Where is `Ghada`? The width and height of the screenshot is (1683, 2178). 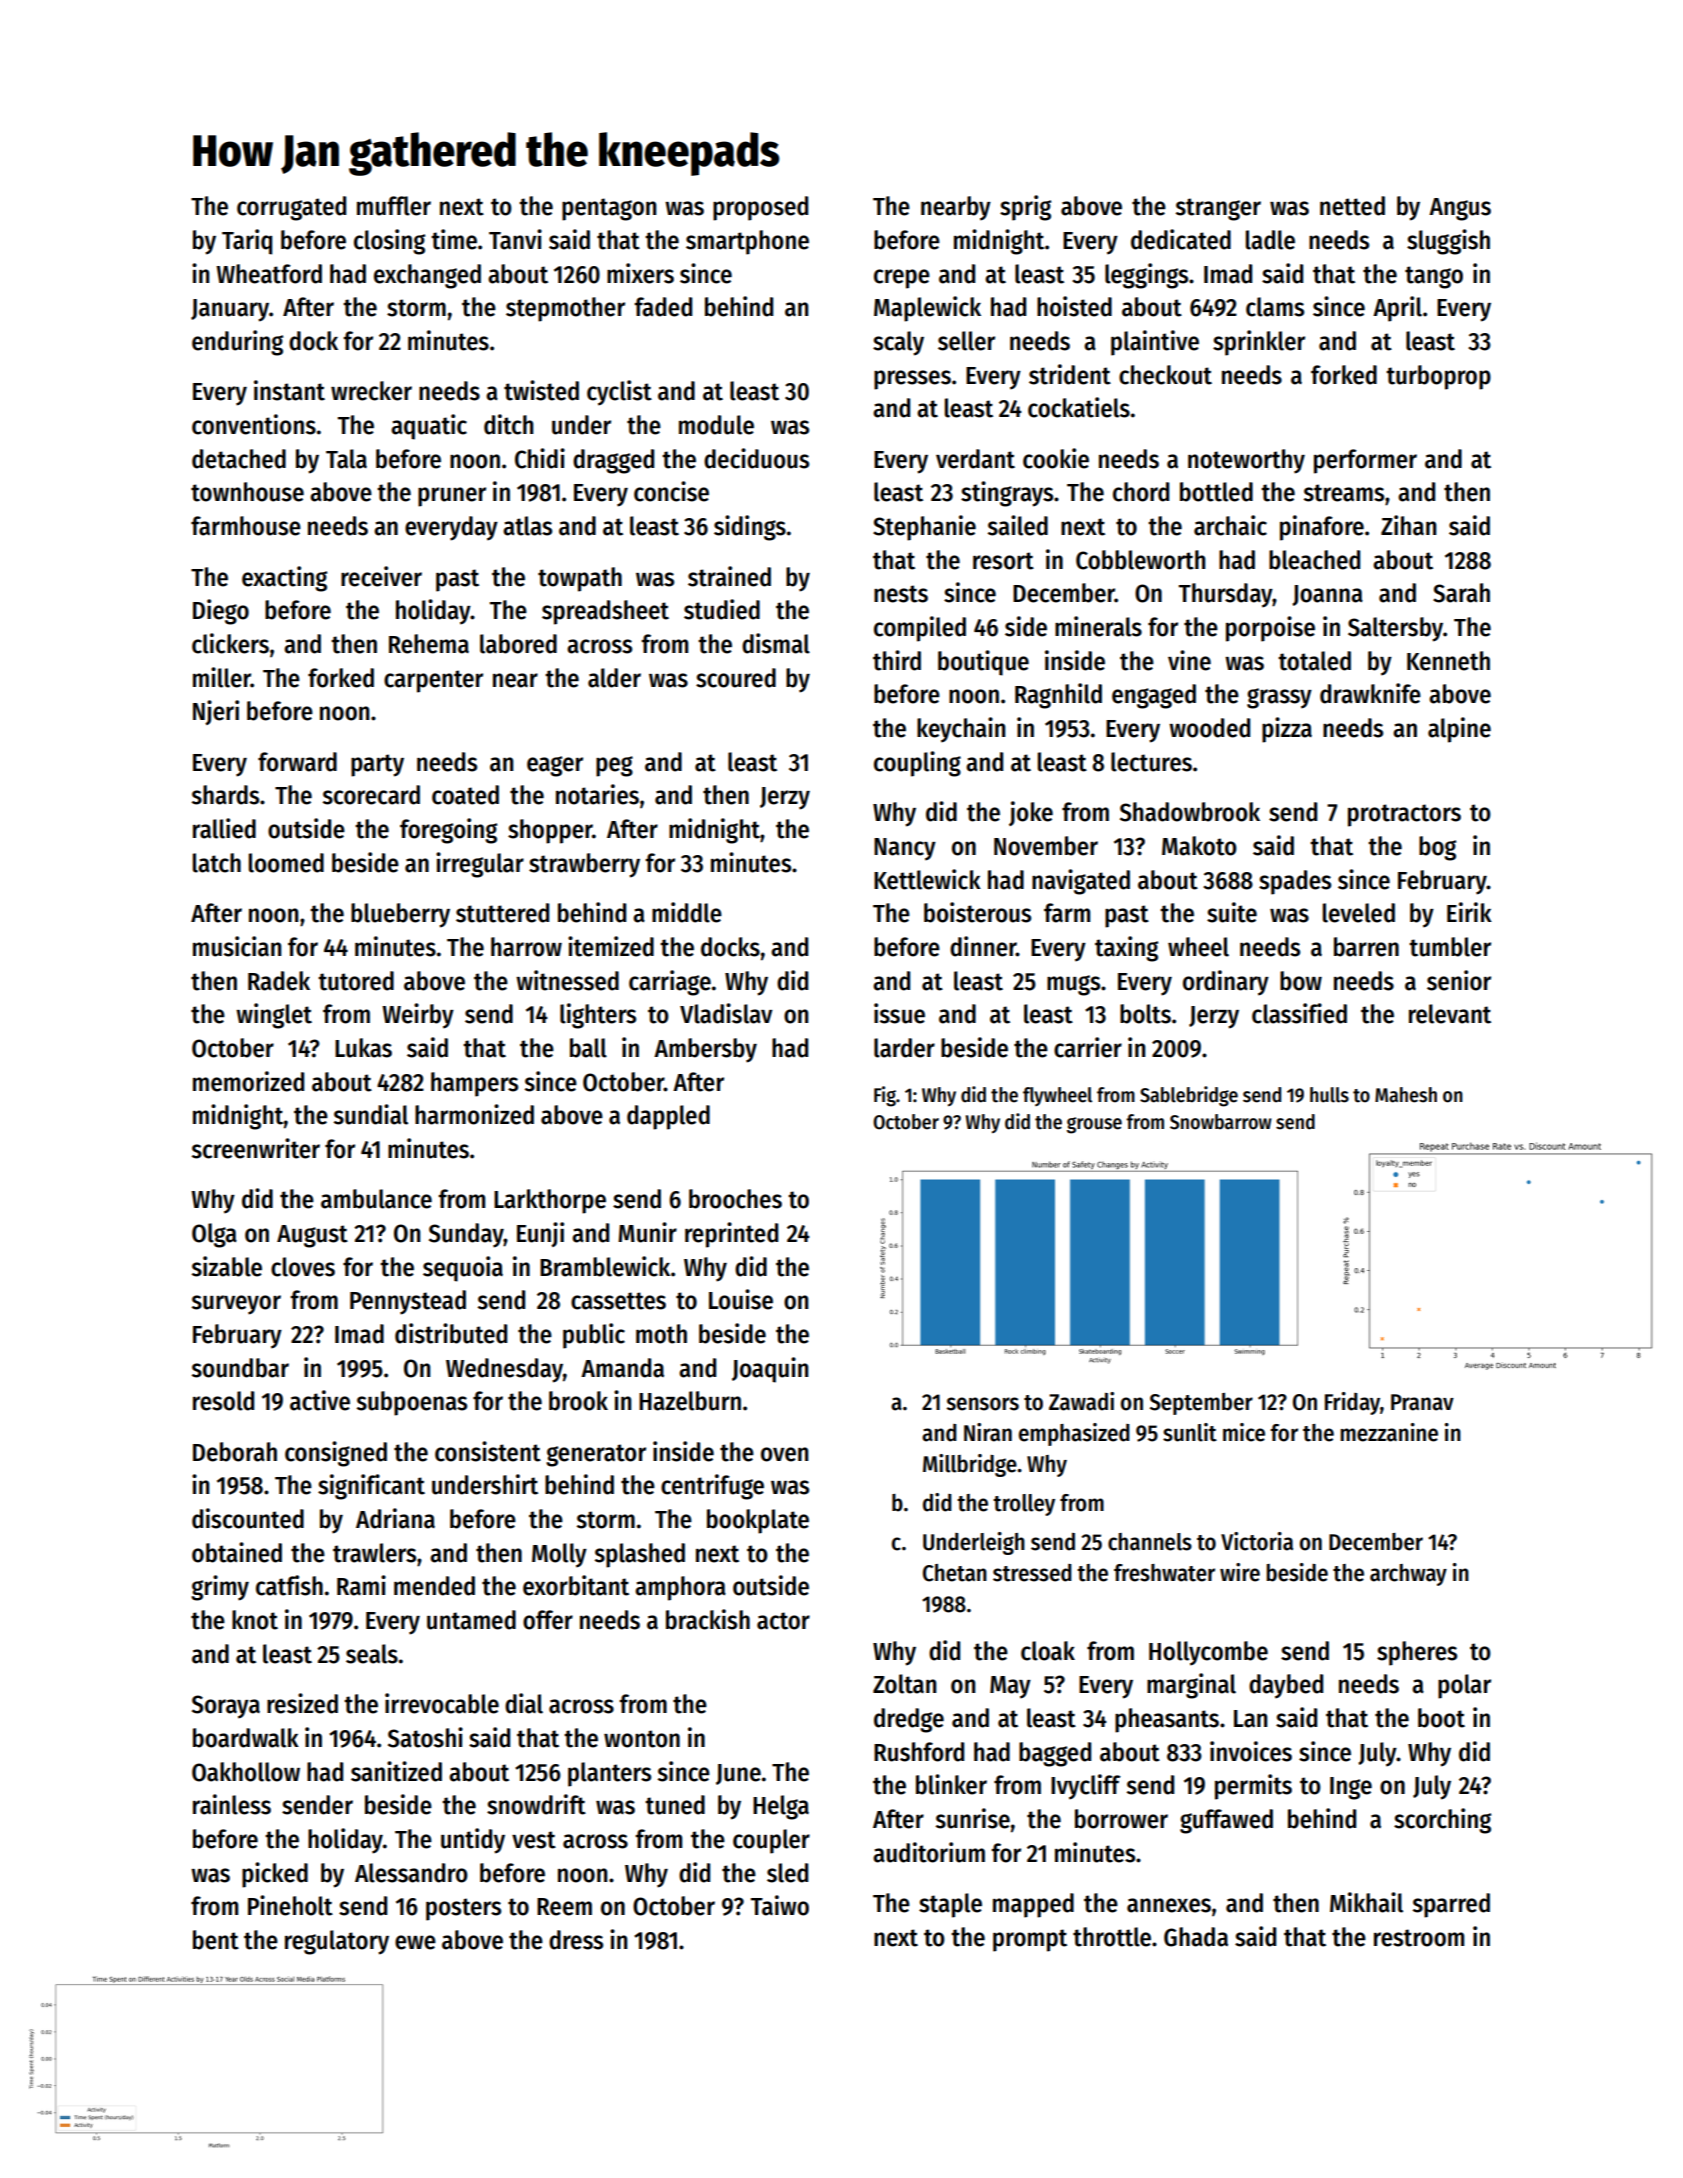
Ghada is located at coordinates (1196, 1937).
